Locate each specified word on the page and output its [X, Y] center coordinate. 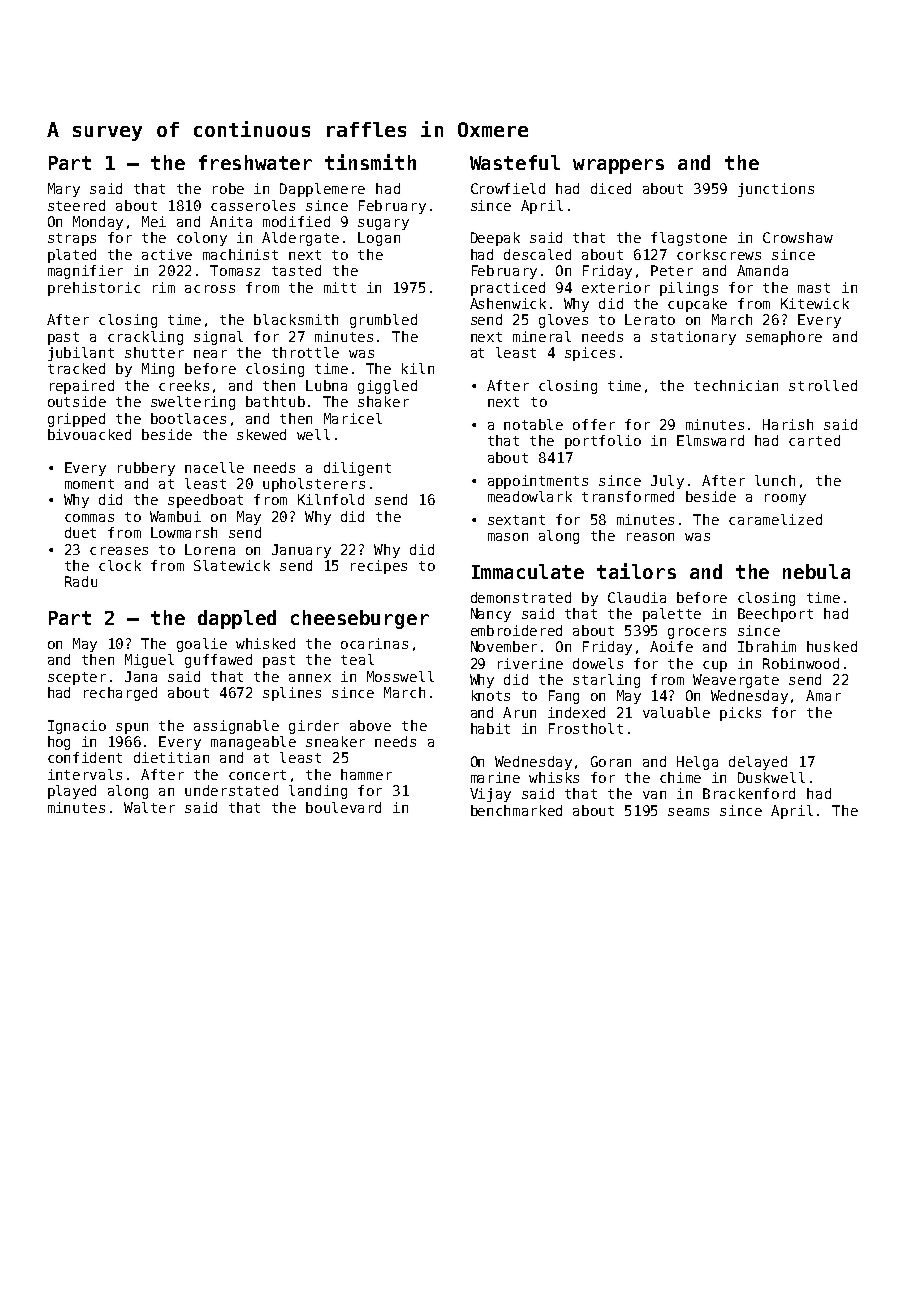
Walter [149, 807]
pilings [689, 289]
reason [650, 537]
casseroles [253, 205]
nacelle [214, 467]
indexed [576, 712]
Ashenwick [508, 303]
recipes [379, 567]
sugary [383, 224]
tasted [296, 270]
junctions [776, 190]
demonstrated [521, 597]
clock [120, 565]
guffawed [218, 661]
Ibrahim [767, 646]
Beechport [775, 615]
